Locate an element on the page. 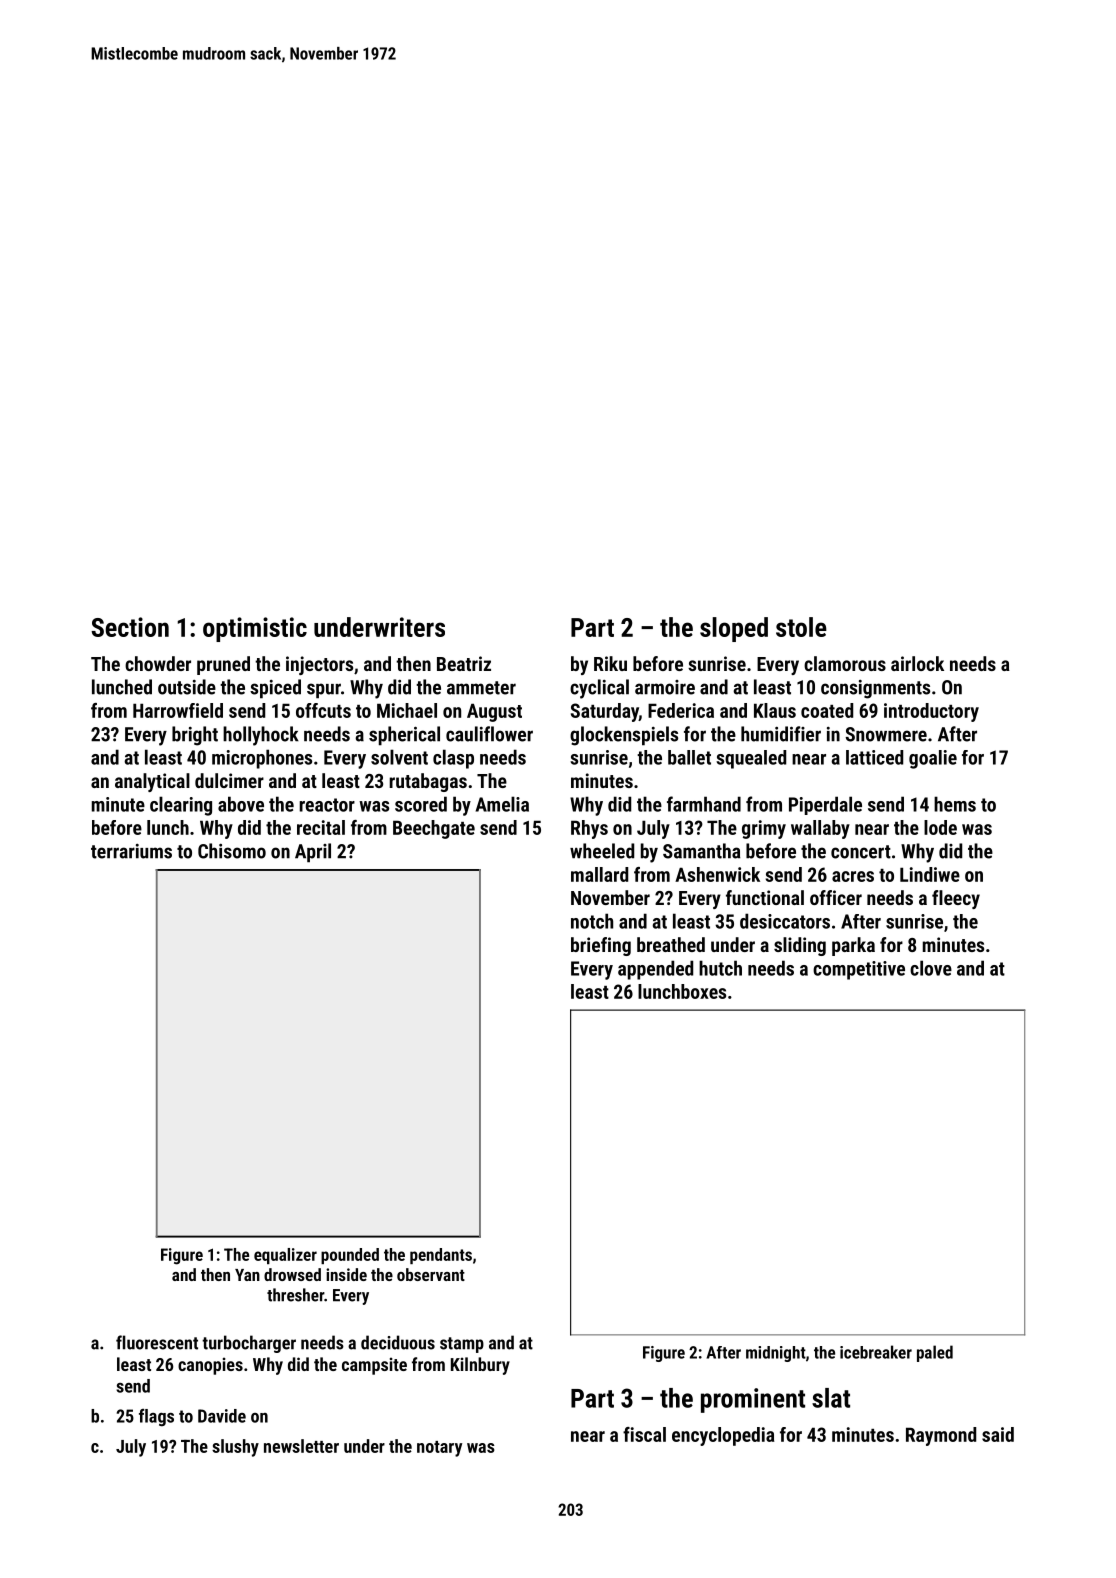  Section is located at coordinates (130, 627).
